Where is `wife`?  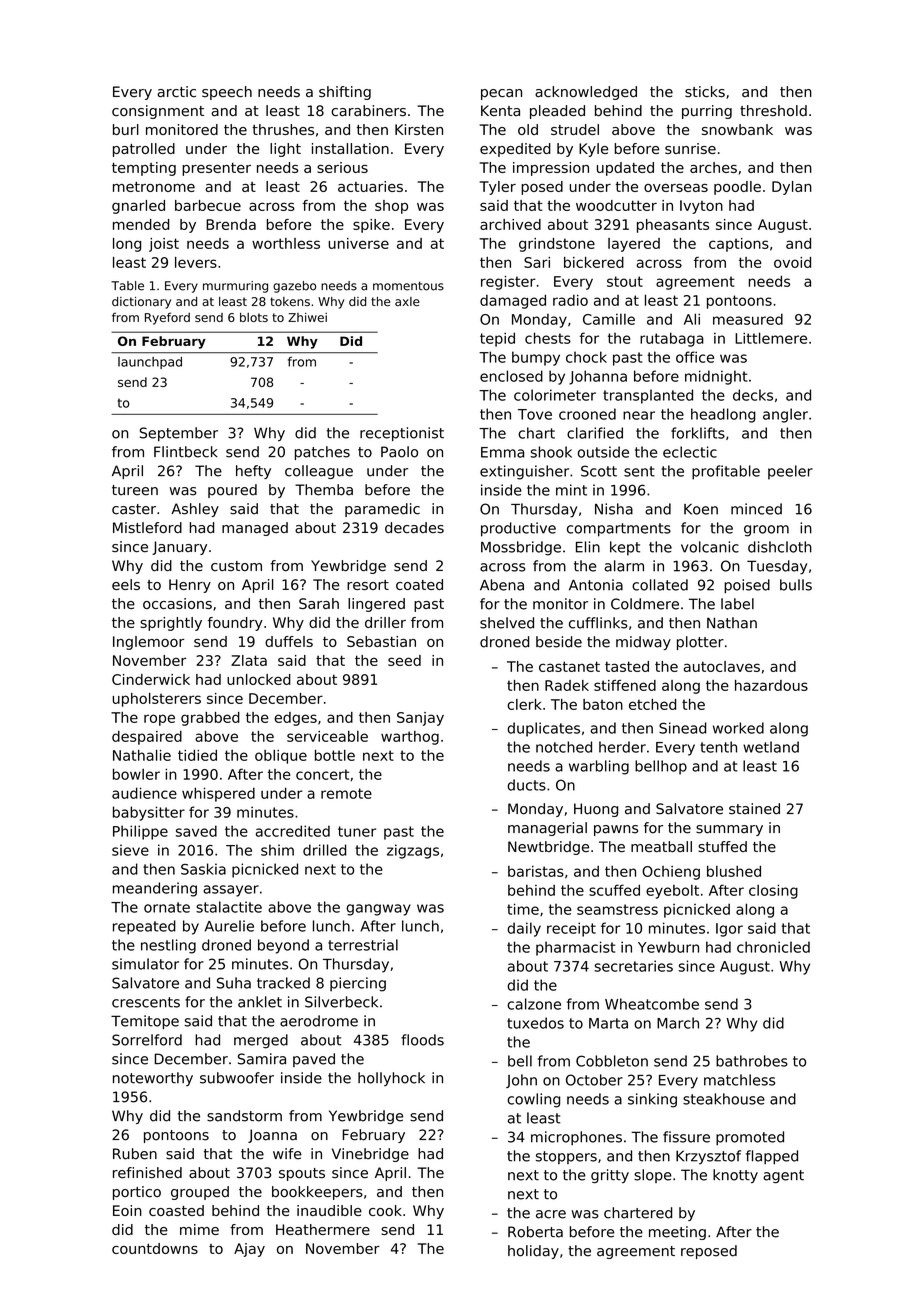
wife is located at coordinates (287, 1154).
